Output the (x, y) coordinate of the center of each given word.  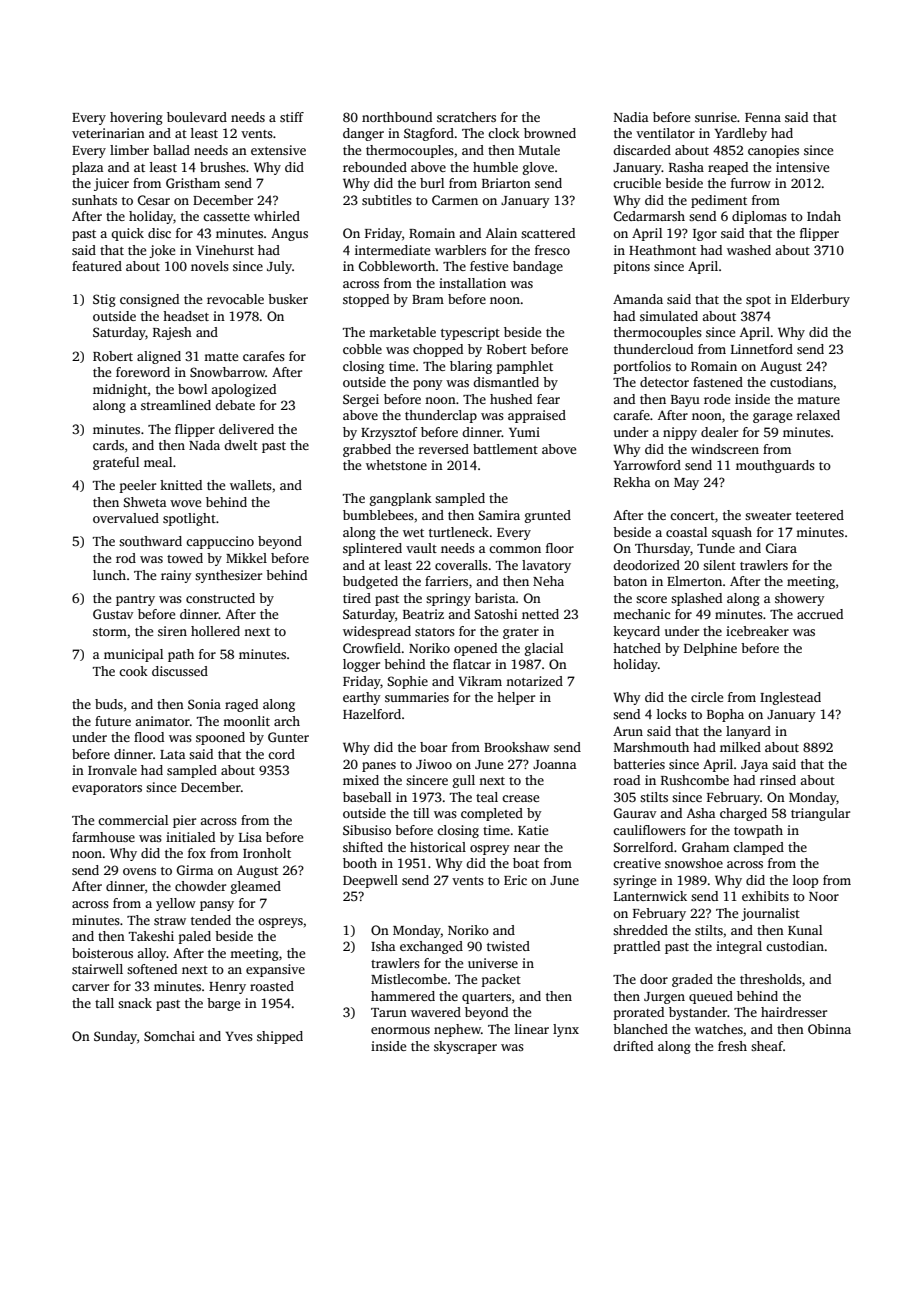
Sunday (115, 1037)
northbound (397, 117)
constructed (220, 598)
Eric (515, 880)
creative (637, 863)
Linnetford (762, 349)
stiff (292, 117)
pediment (719, 201)
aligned (159, 357)
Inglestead (790, 698)
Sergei (361, 400)
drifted (633, 1046)
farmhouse (103, 837)
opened (475, 649)
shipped (280, 1037)
